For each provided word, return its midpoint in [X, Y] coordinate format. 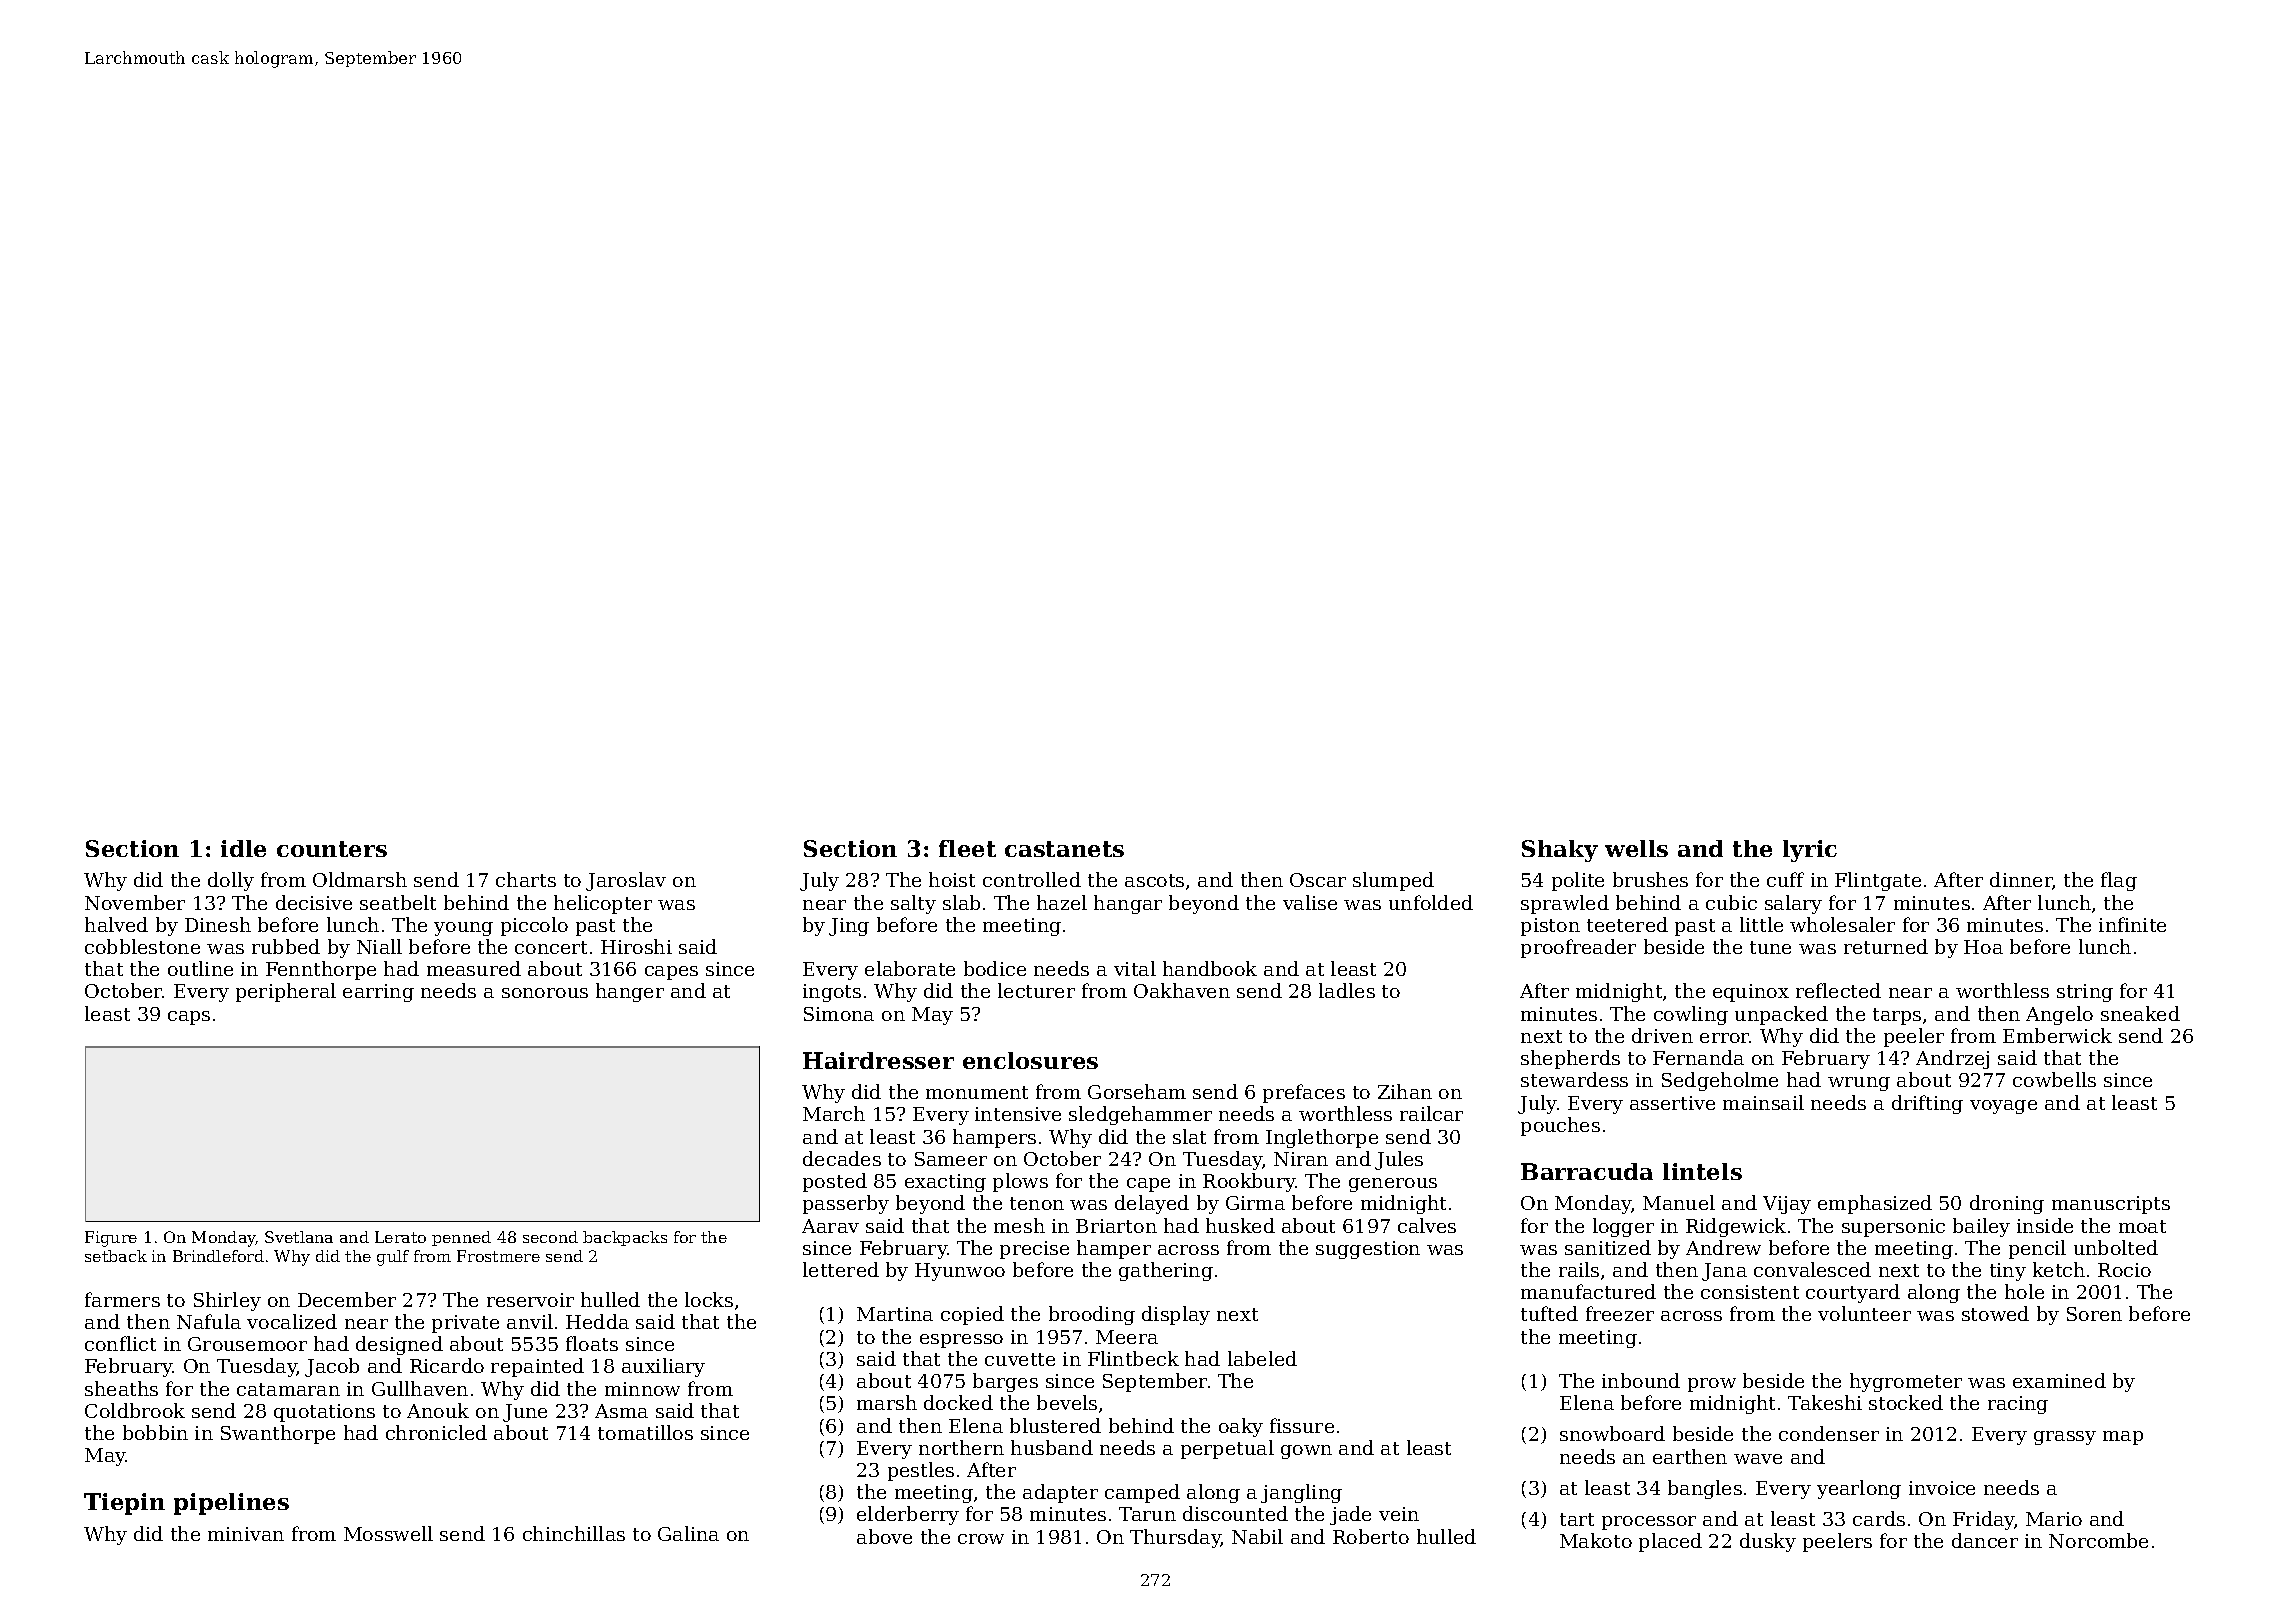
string [2085, 993]
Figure [111, 1239]
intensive [1018, 1114]
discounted [1235, 1513]
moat [2142, 1226]
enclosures [1030, 1060]
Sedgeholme [1720, 1081]
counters [332, 849]
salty [913, 904]
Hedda [597, 1321]
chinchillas [574, 1533]
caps [189, 1018]
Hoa [1983, 947]
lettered [841, 1269]
